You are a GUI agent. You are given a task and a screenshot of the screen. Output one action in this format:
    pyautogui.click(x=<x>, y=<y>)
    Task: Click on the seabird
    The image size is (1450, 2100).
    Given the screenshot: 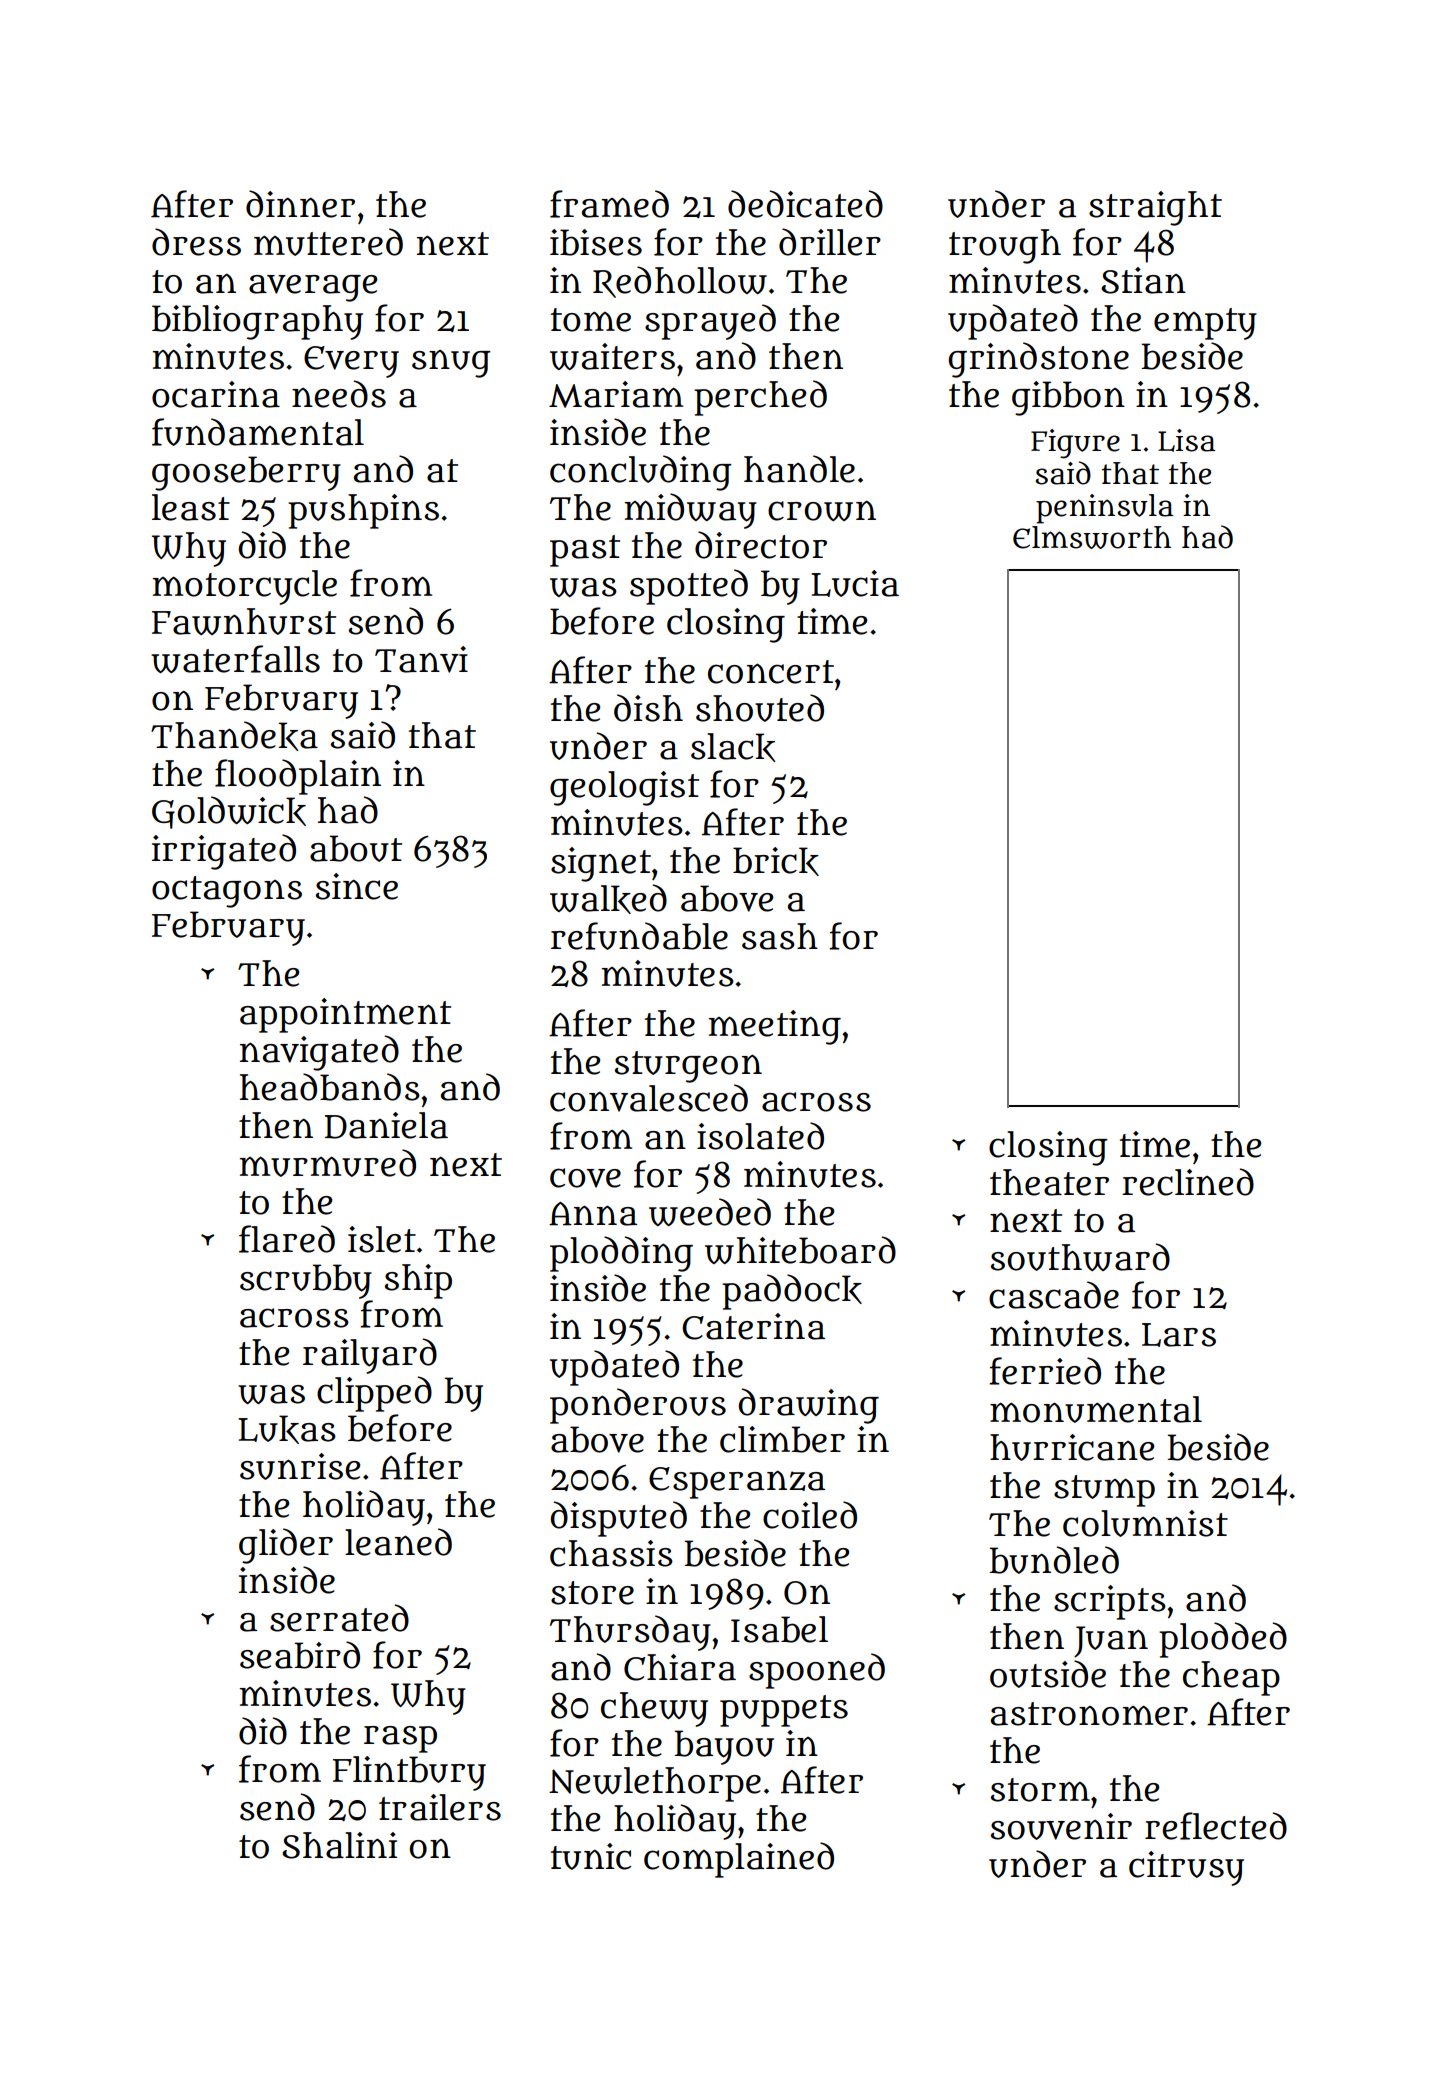 What is the action you would take?
    pyautogui.click(x=300, y=1655)
